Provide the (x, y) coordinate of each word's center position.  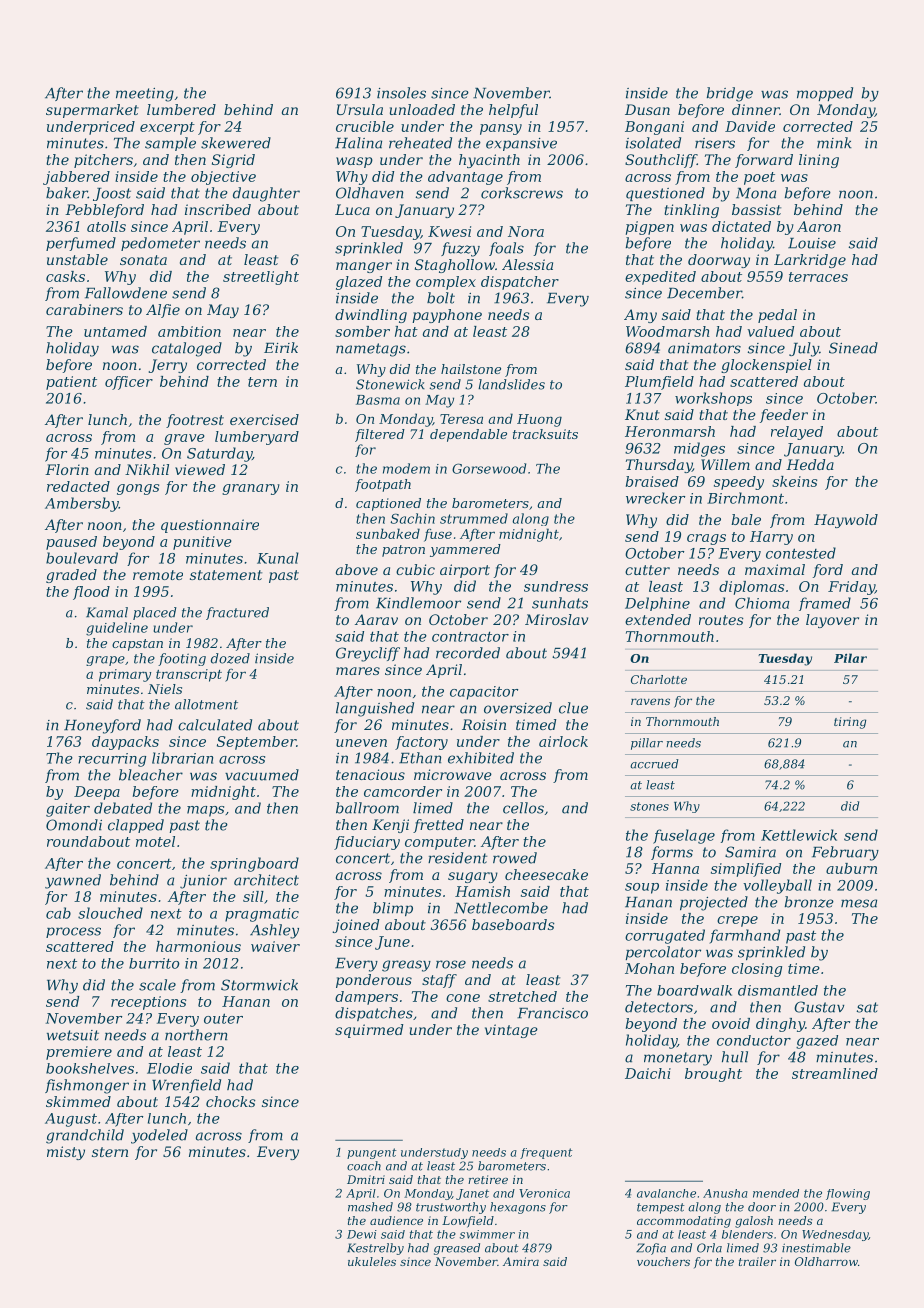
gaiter (68, 810)
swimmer (487, 1234)
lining (819, 161)
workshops (713, 399)
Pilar (850, 658)
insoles (401, 93)
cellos (523, 808)
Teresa (461, 419)
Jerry (168, 366)
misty (66, 1153)
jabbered (76, 178)
